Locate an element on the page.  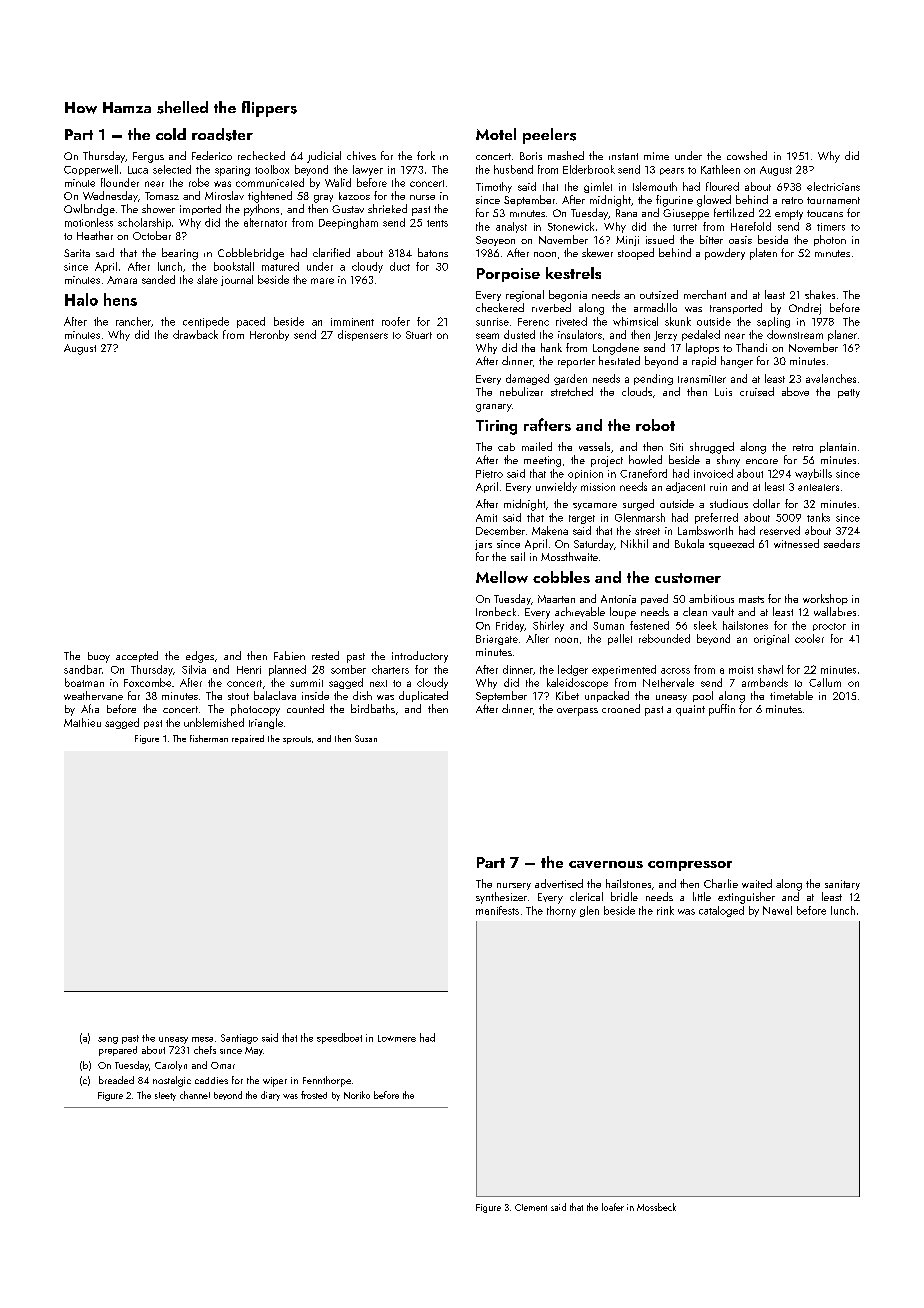
stout is located at coordinates (238, 696).
